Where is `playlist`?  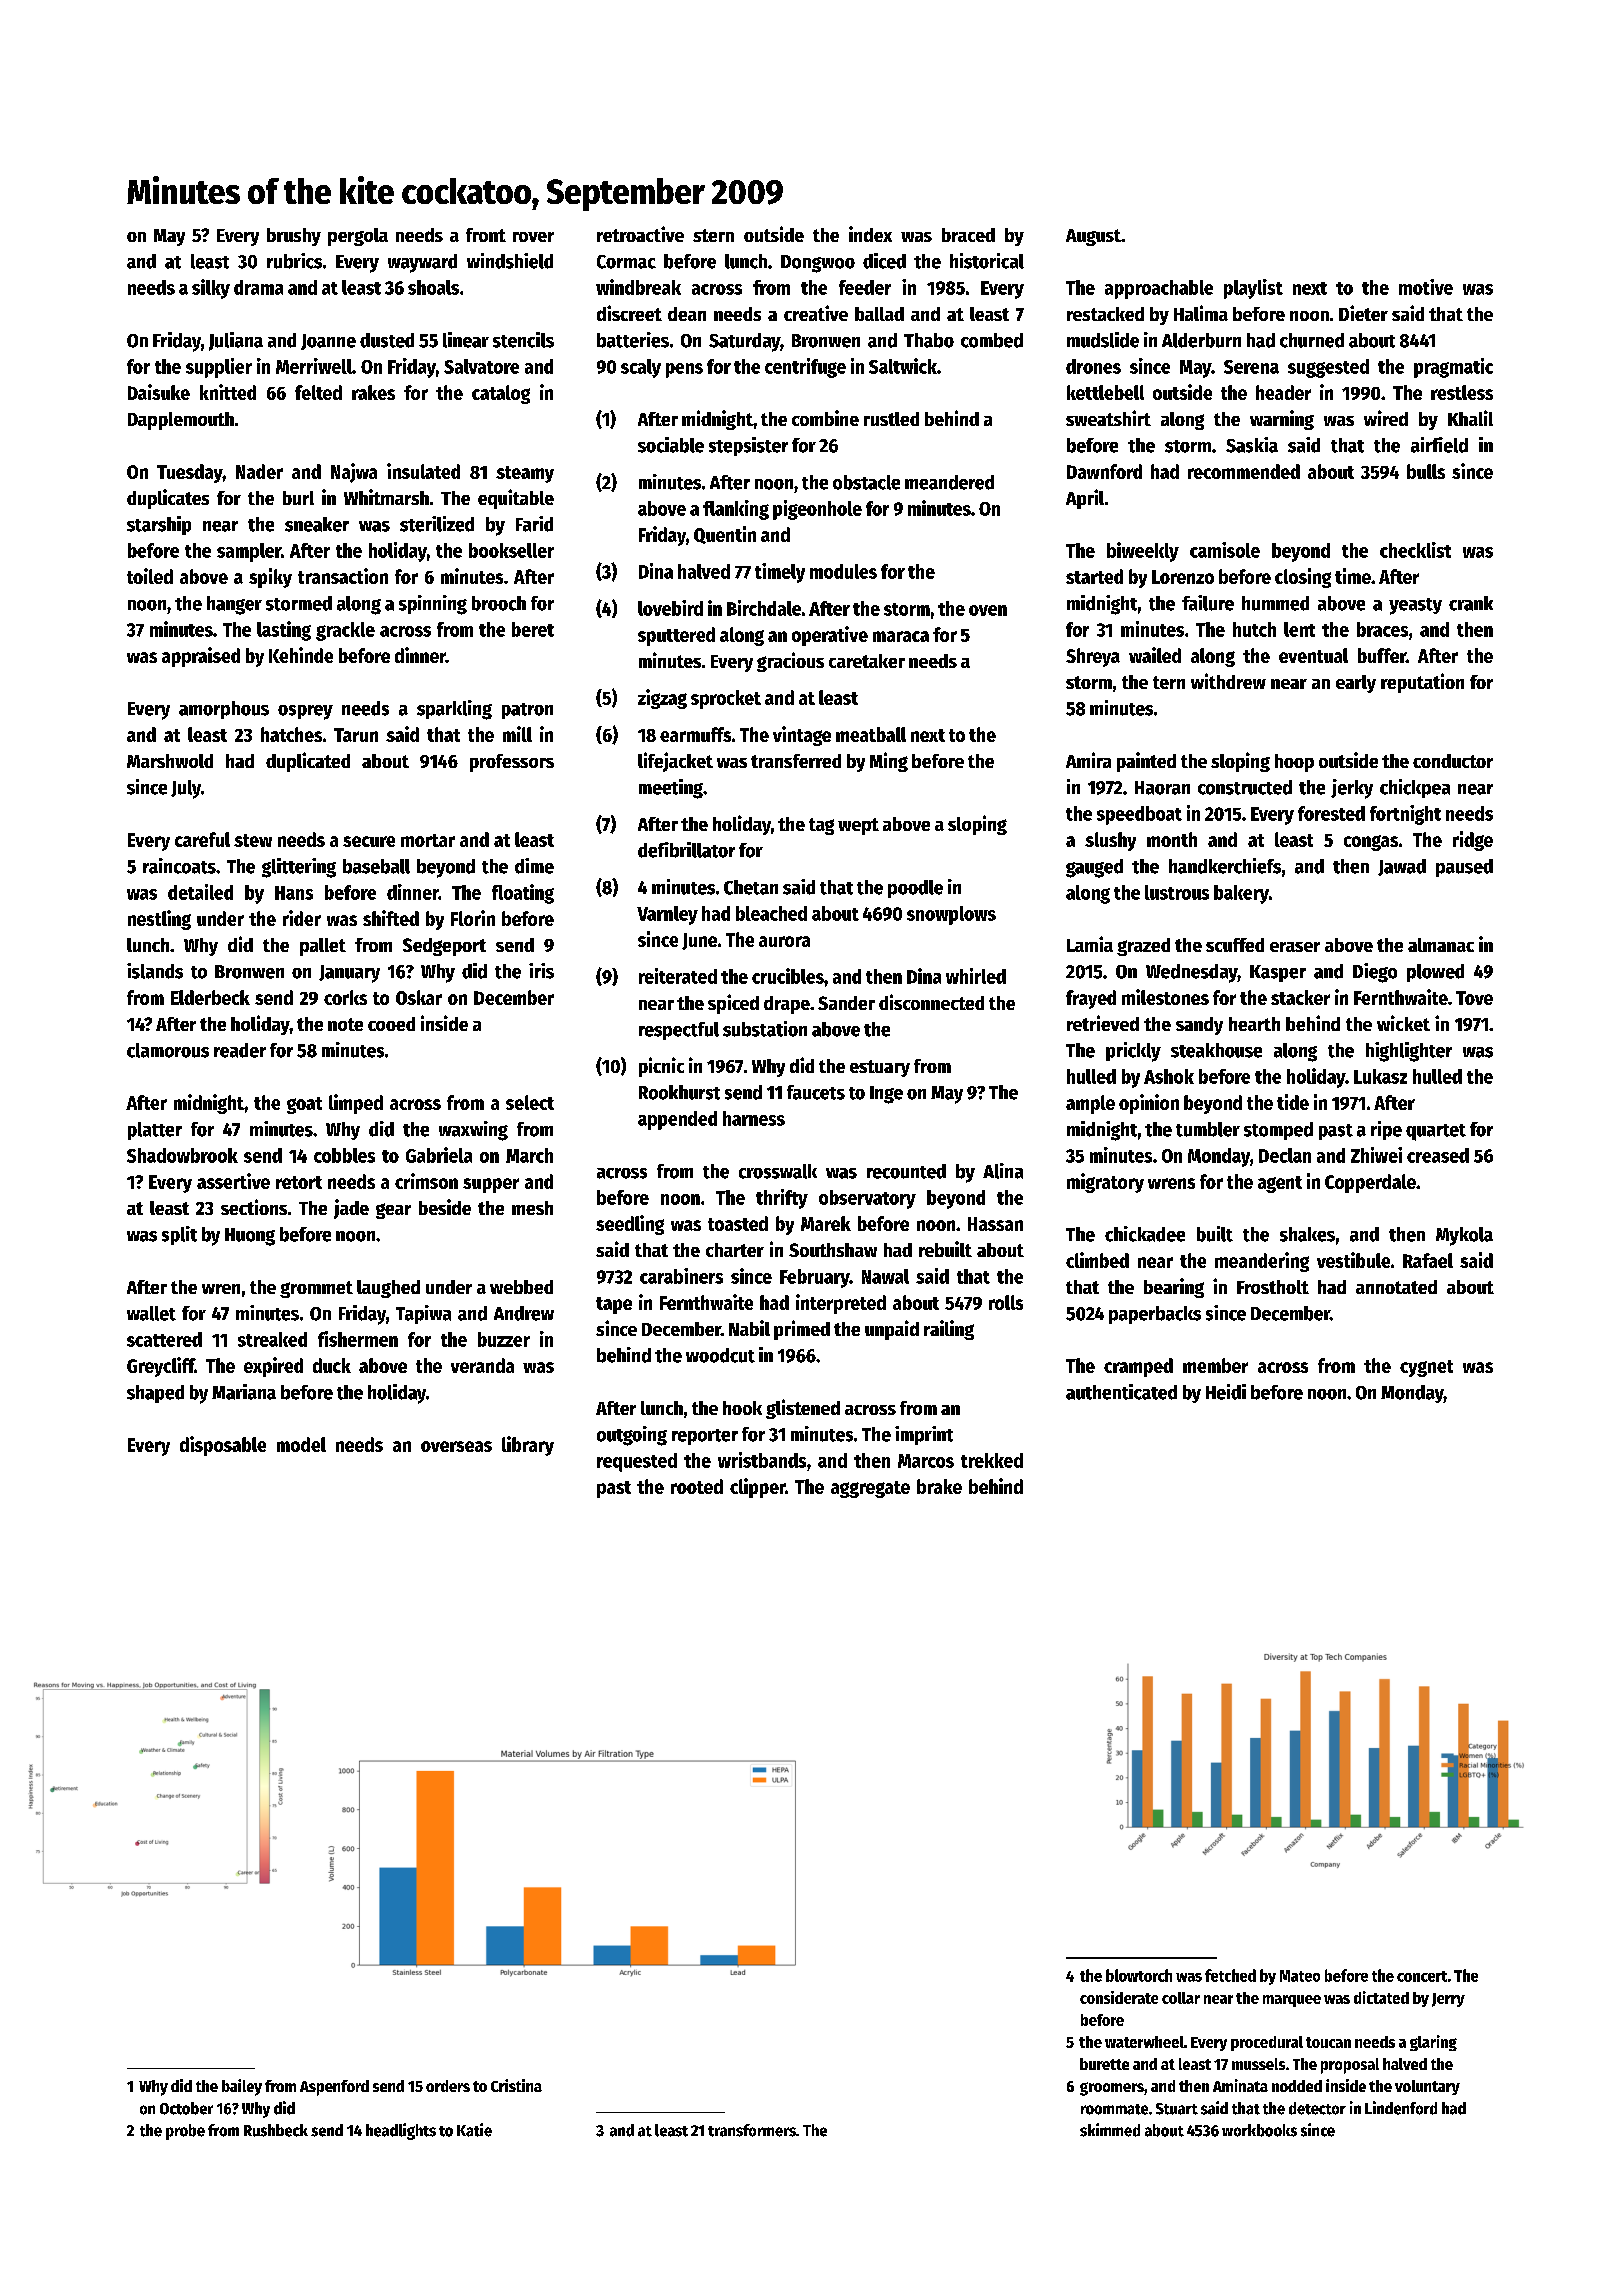
playlist is located at coordinates (1253, 289).
